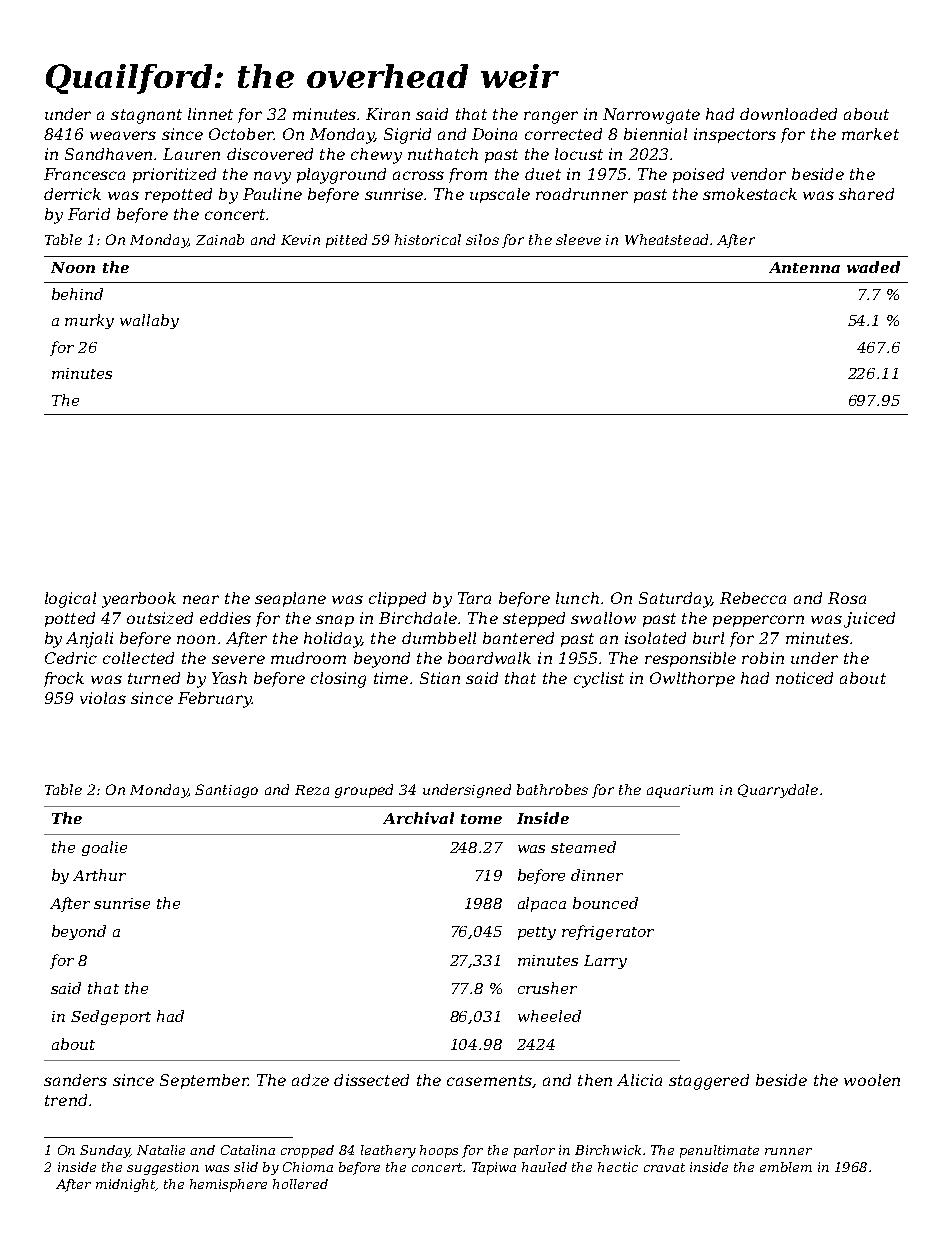  I want to click on Larry, so click(605, 962).
